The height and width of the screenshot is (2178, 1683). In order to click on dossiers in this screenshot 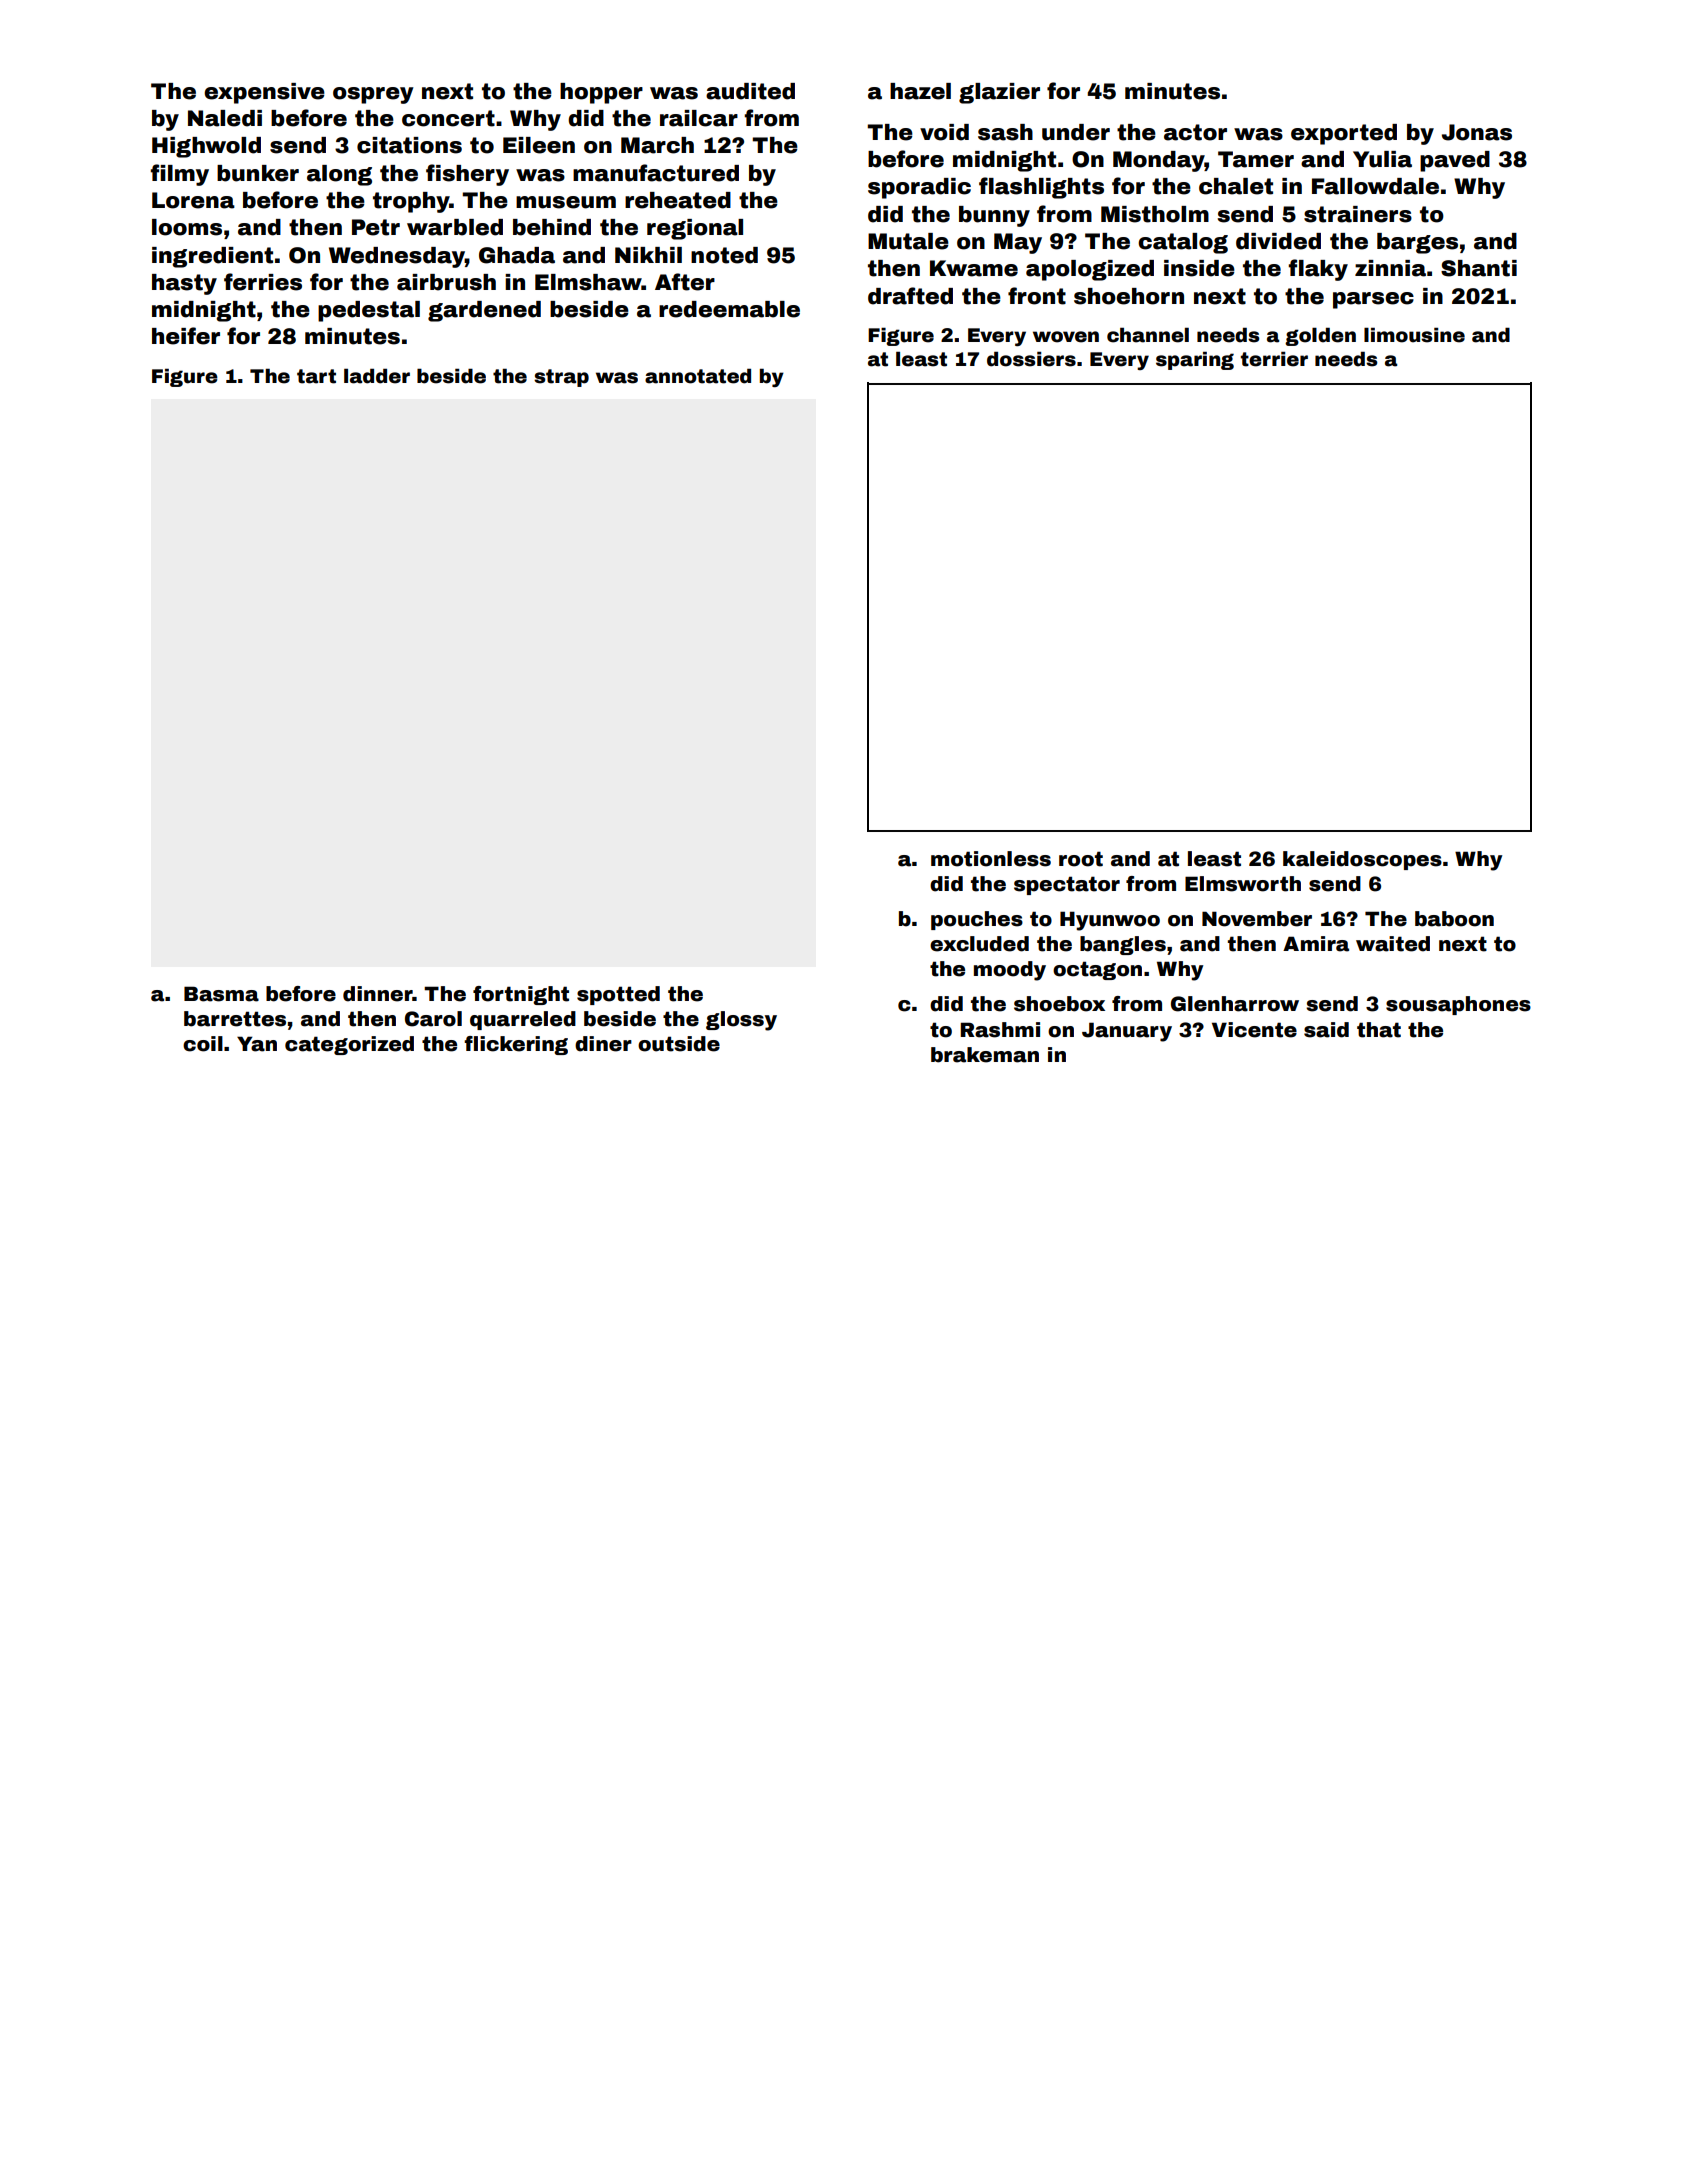, I will do `click(1031, 359)`.
